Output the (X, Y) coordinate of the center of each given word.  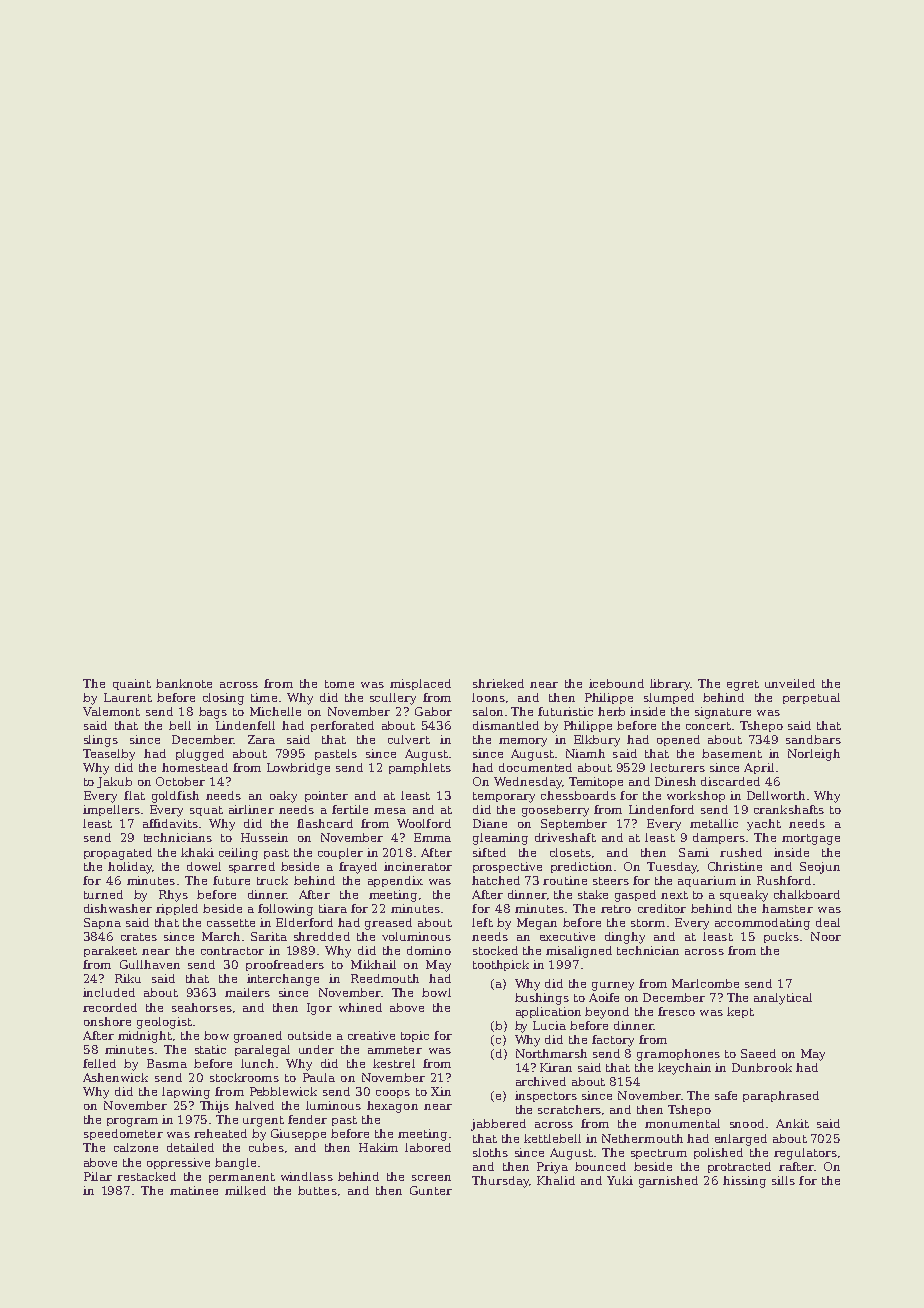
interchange (283, 980)
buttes (317, 1190)
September (574, 824)
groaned (258, 1037)
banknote (184, 683)
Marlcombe (705, 983)
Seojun (820, 868)
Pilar (98, 1176)
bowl (436, 992)
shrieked (498, 683)
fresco (676, 1011)
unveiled (790, 683)
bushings (542, 999)
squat (206, 811)
